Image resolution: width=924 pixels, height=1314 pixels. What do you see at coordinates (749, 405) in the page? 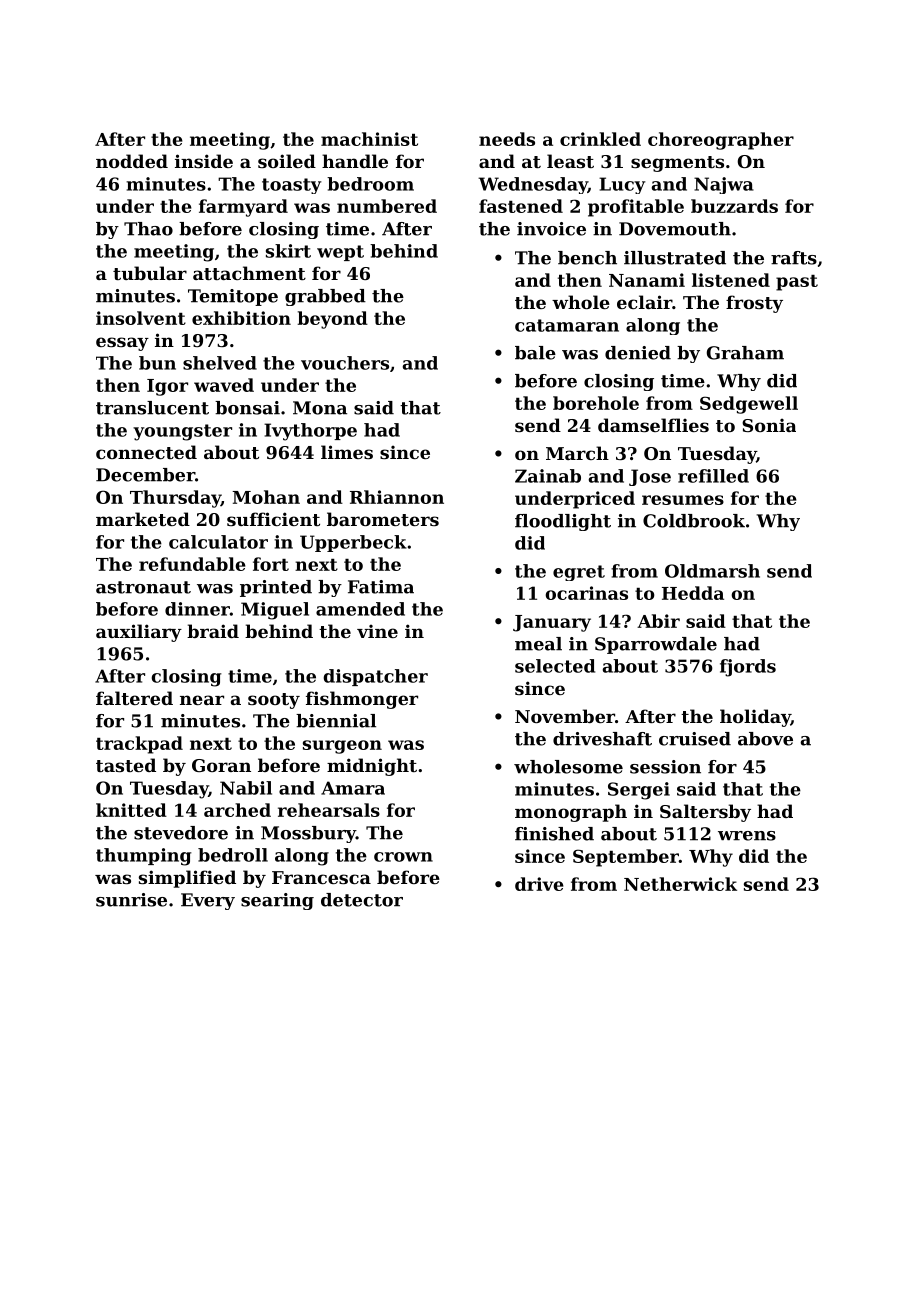
I see `Sedgewell` at bounding box center [749, 405].
